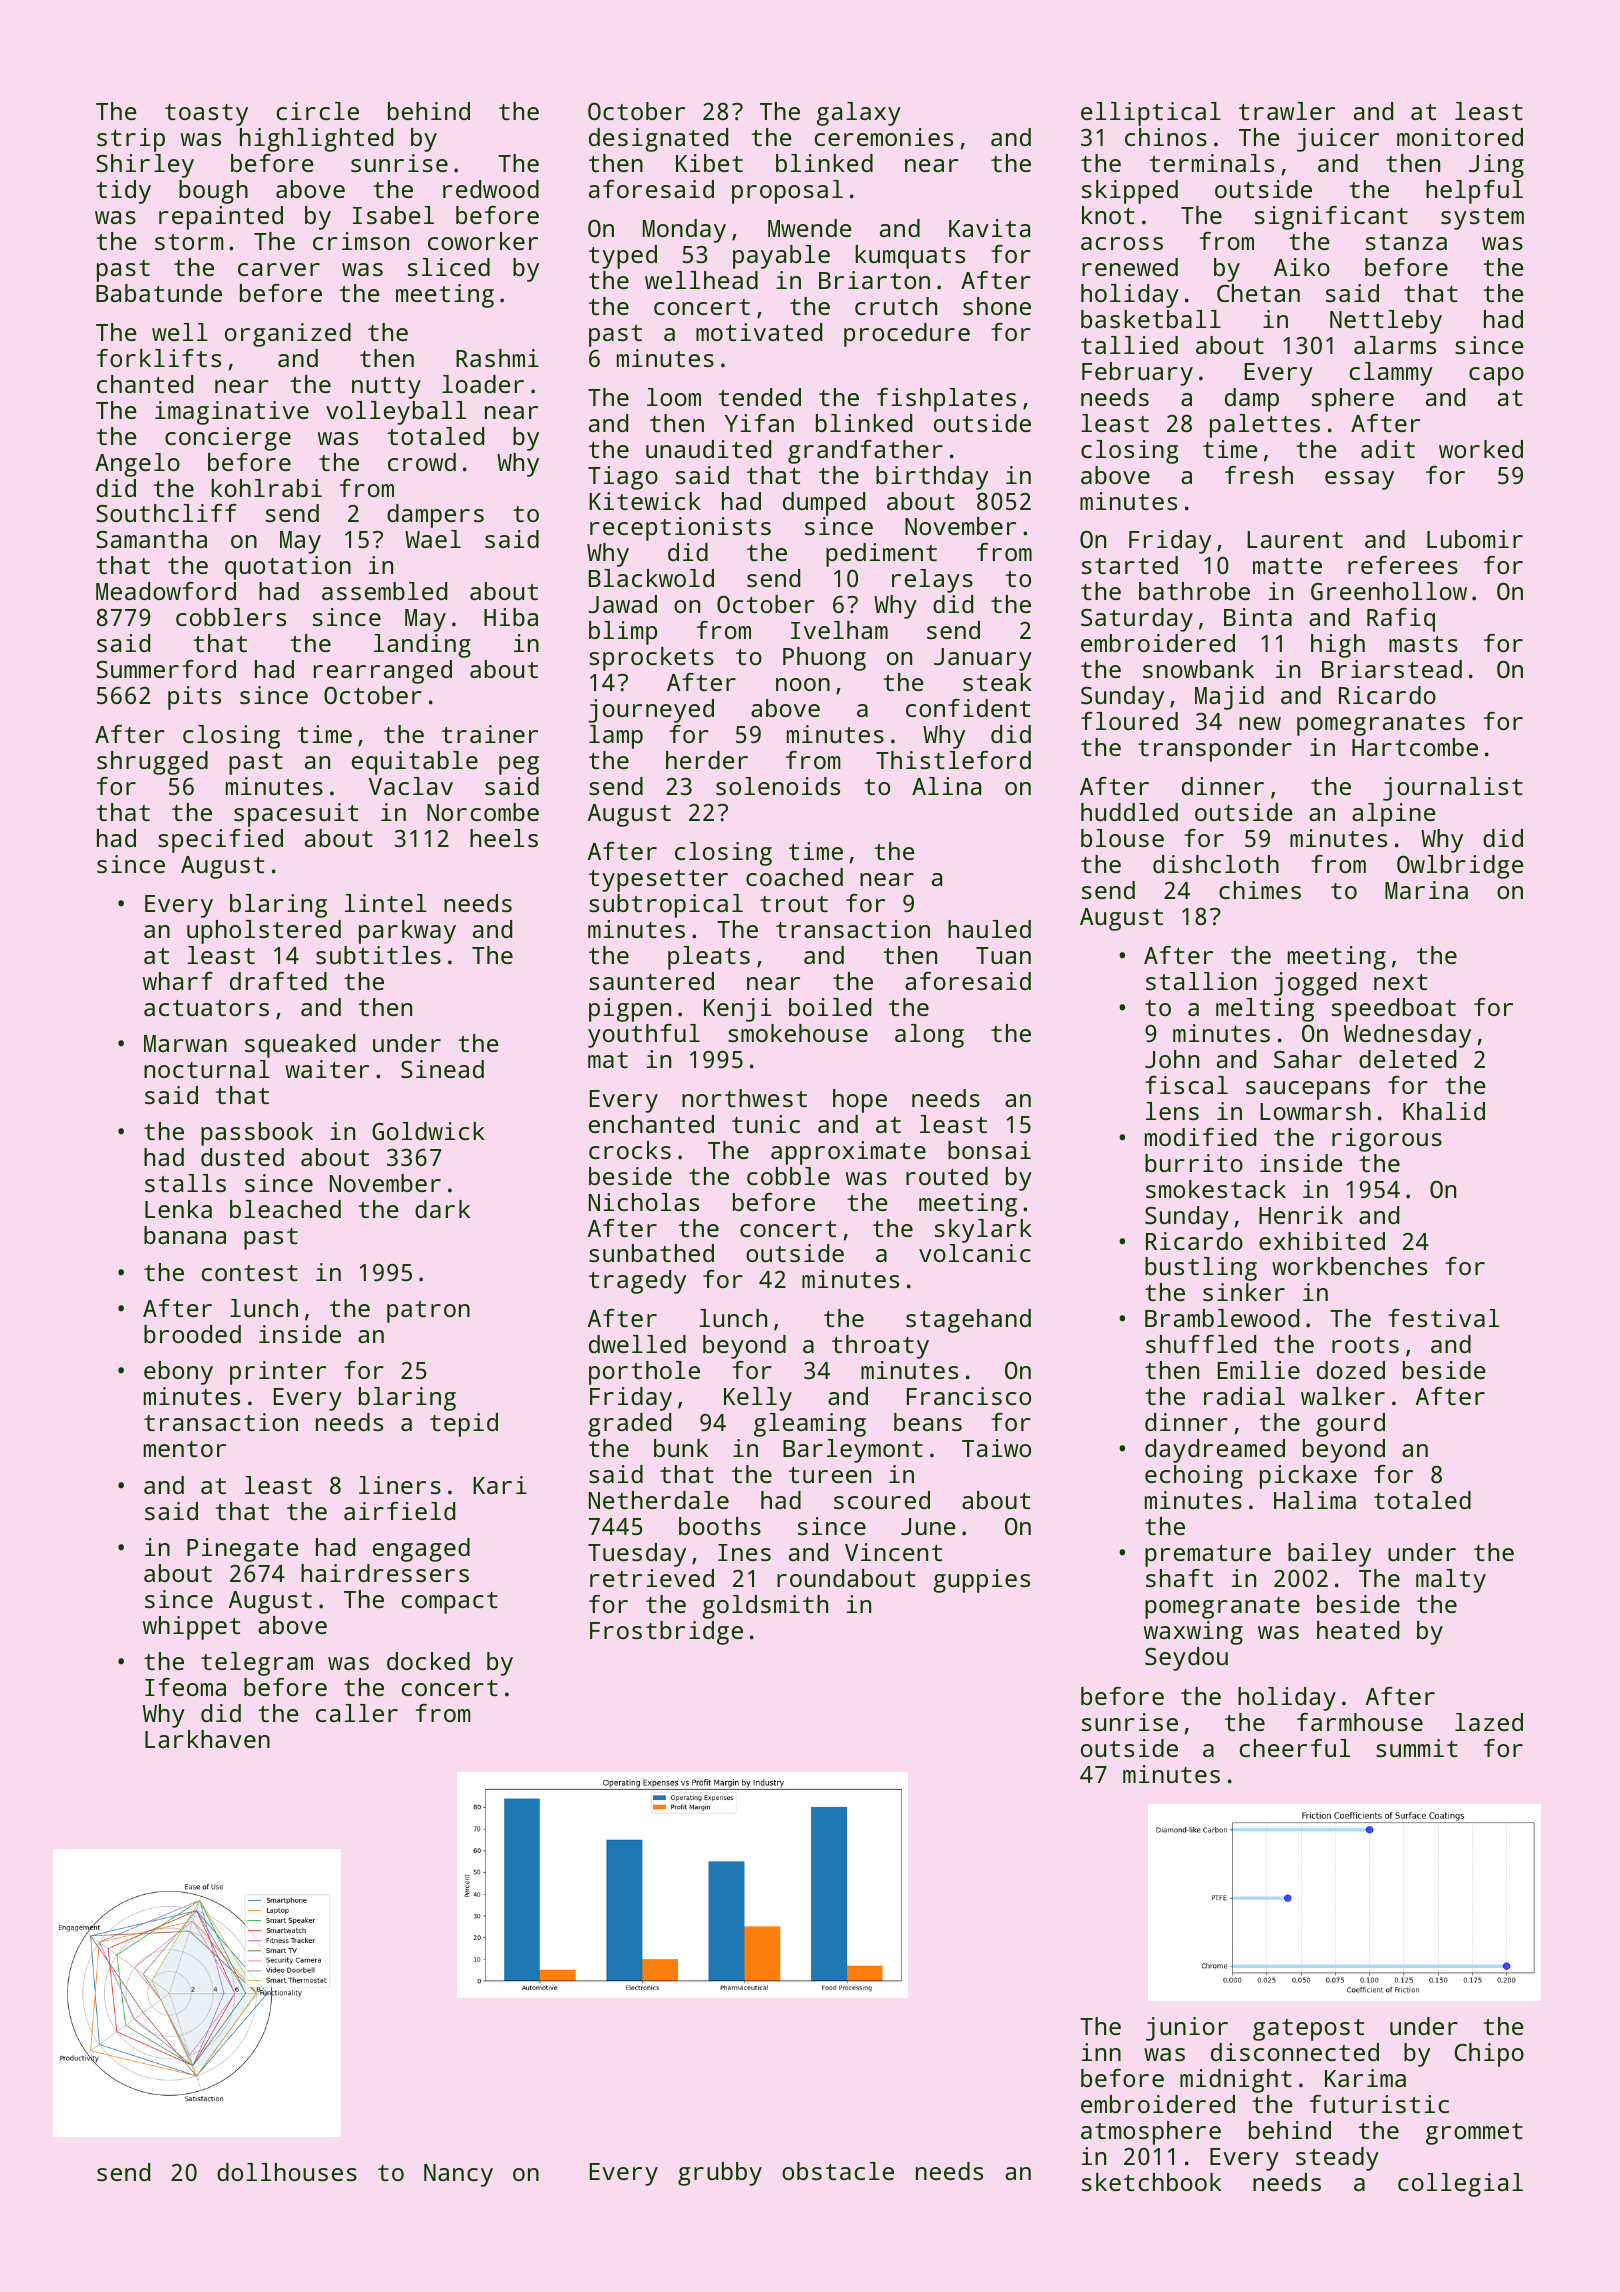  I want to click on peg, so click(519, 765).
